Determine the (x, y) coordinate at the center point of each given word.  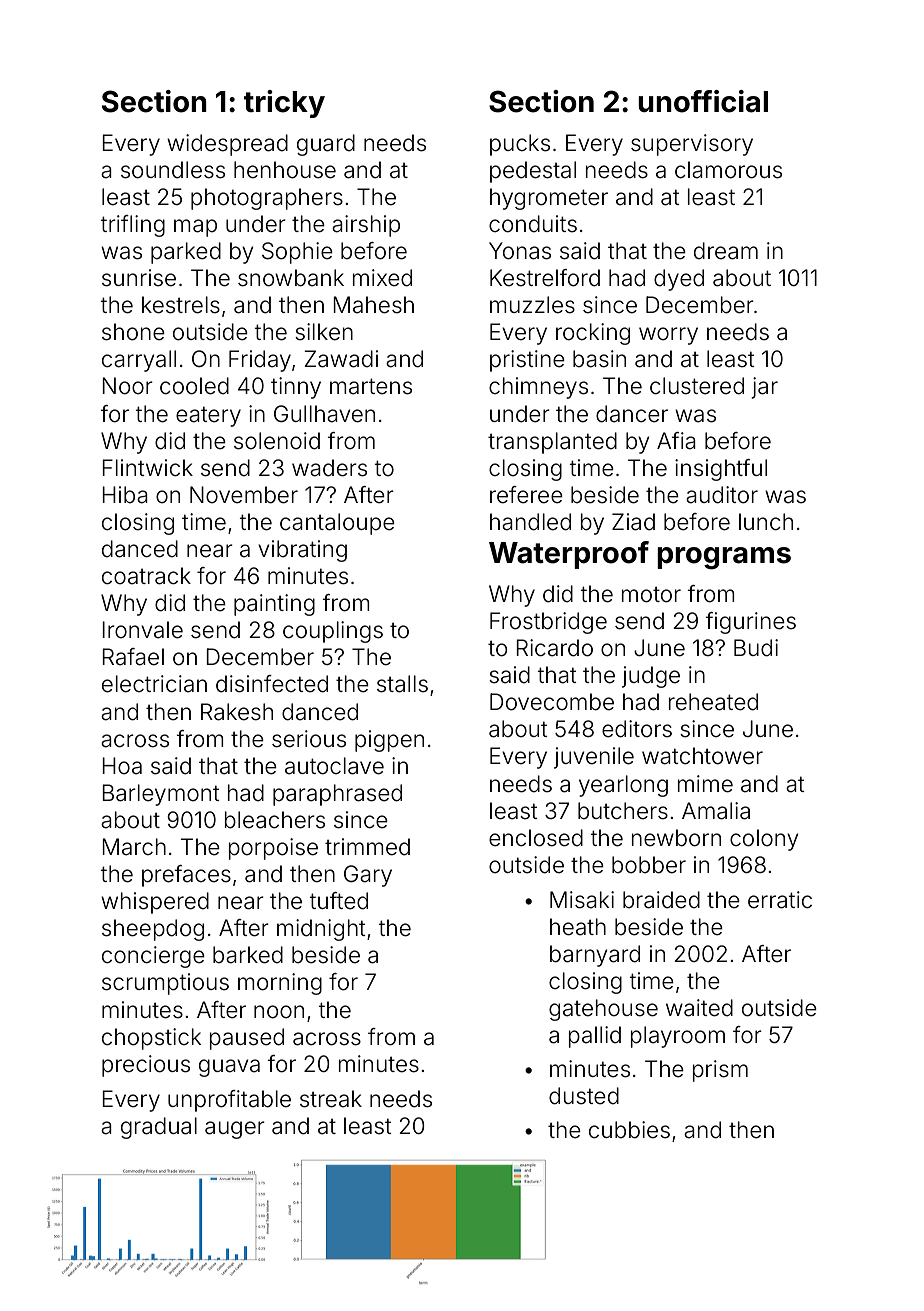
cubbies (629, 1130)
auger (235, 1130)
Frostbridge (548, 623)
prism (720, 1071)
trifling (133, 226)
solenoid (277, 441)
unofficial (703, 101)
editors (637, 729)
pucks (520, 145)
